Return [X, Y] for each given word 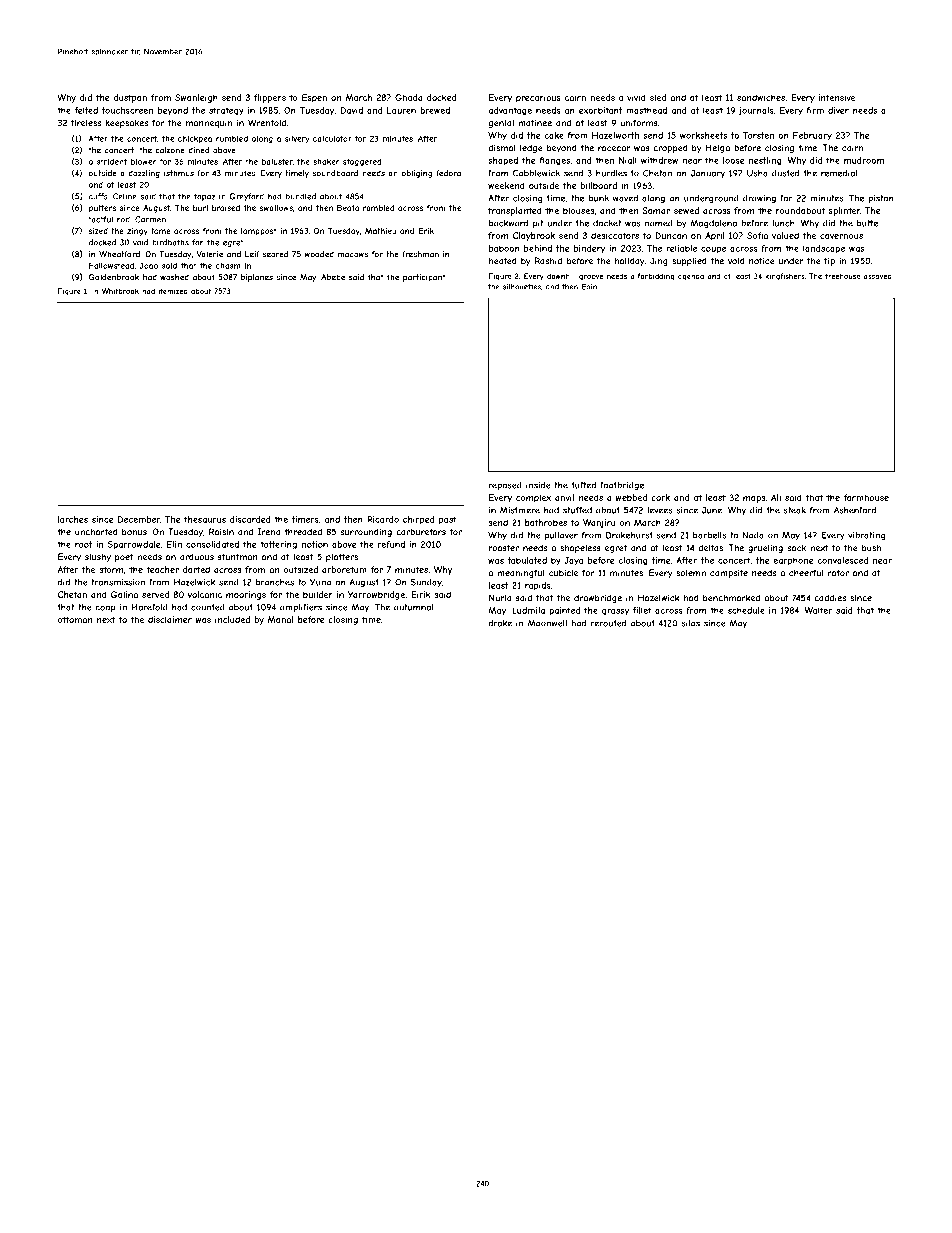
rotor [838, 573]
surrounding [366, 532]
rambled [379, 208]
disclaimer [170, 619]
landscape [824, 249]
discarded [250, 519]
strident [112, 161]
